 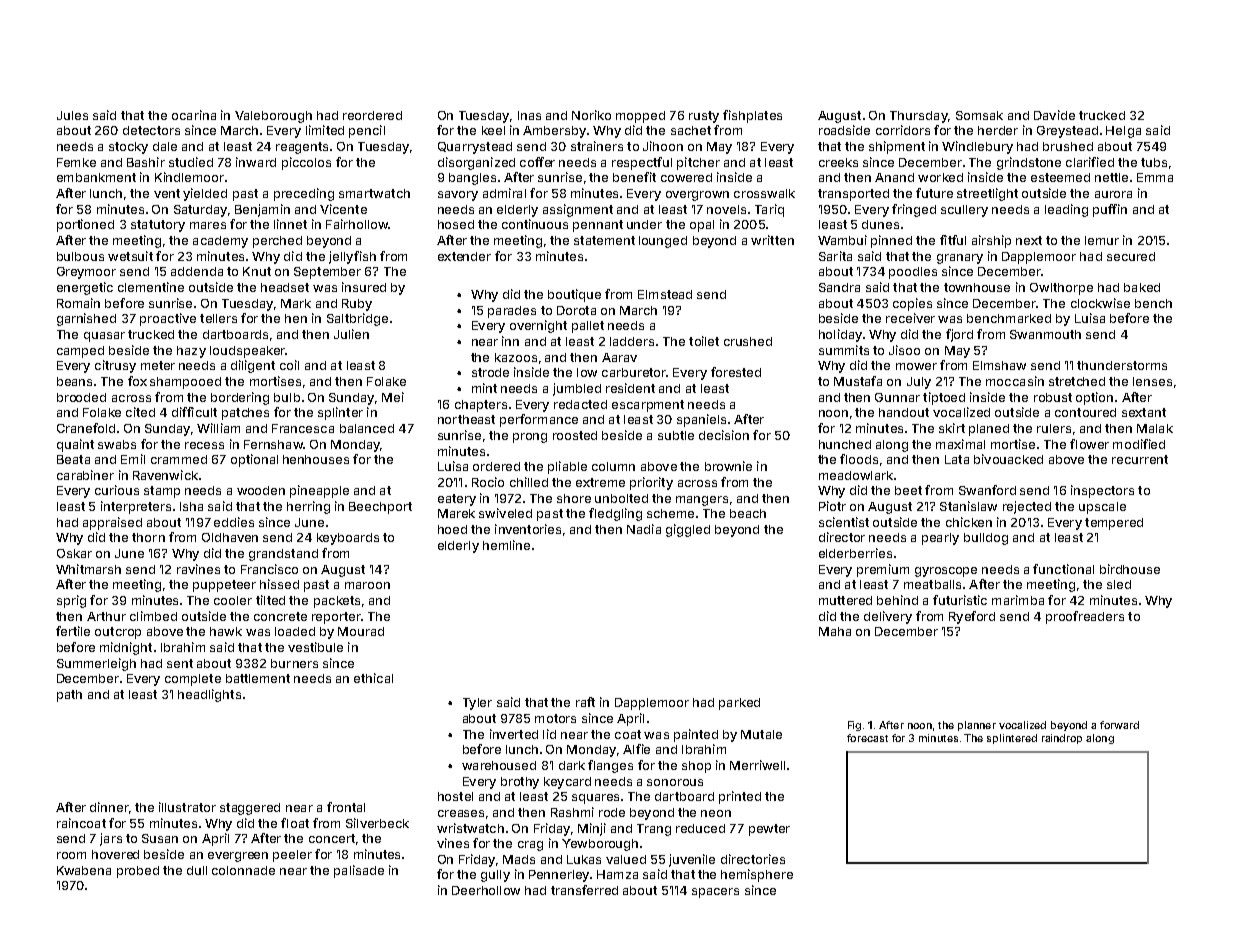 I want to click on spacers, so click(x=715, y=893).
